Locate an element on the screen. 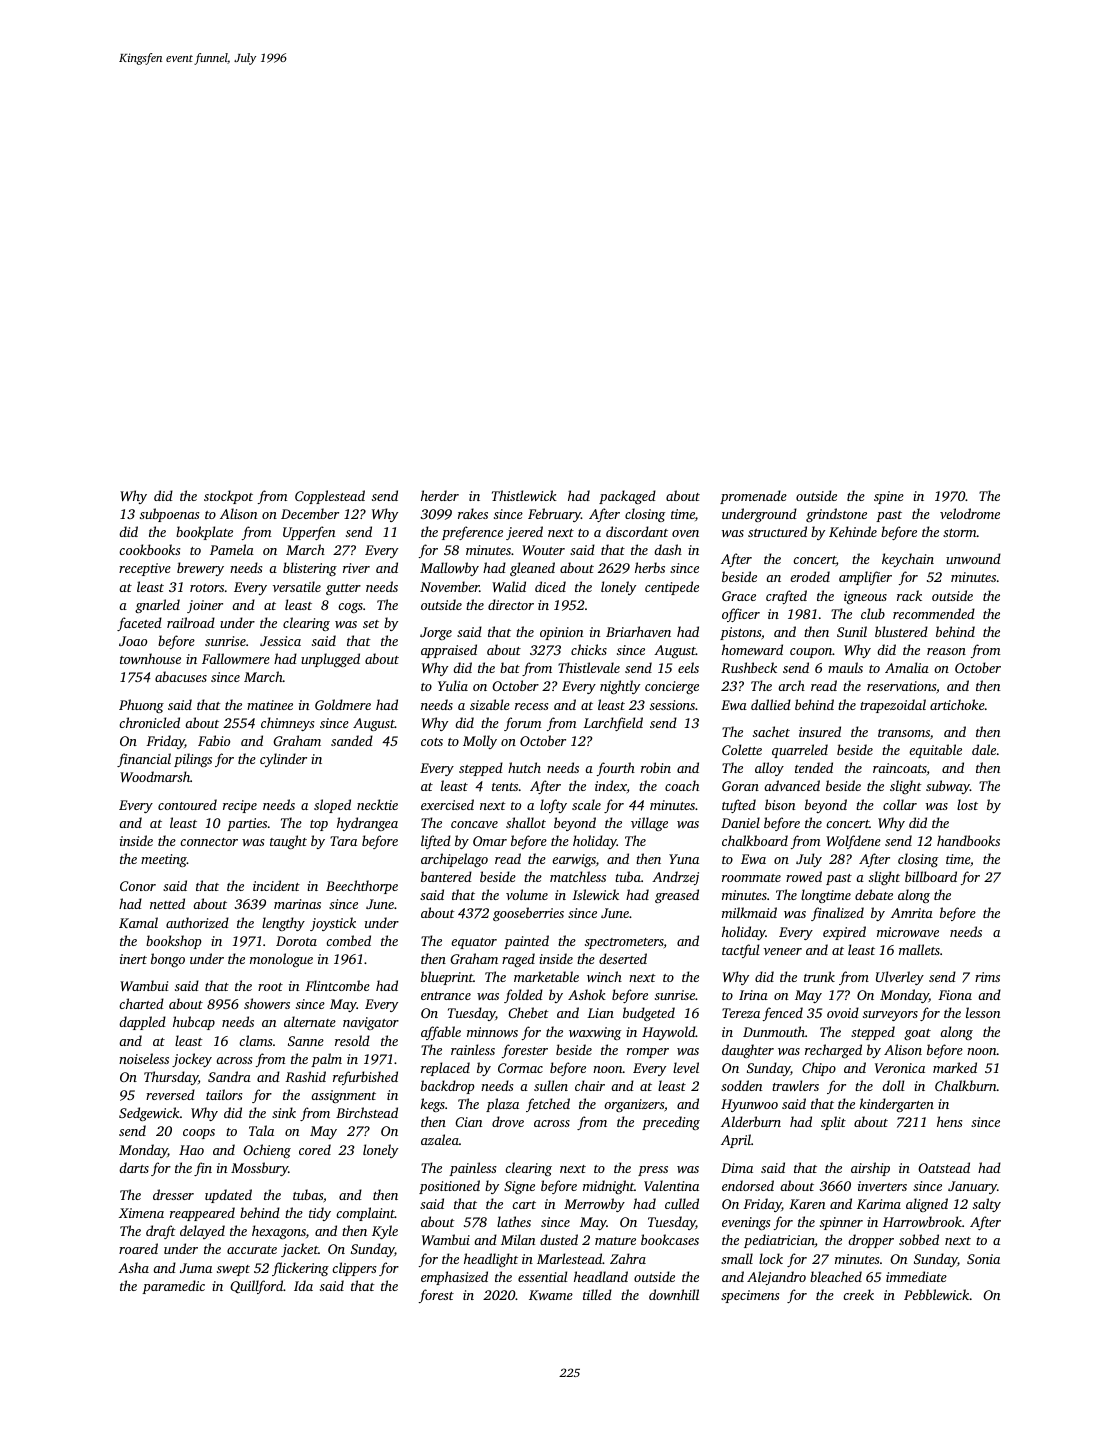  stockpot is located at coordinates (228, 497).
